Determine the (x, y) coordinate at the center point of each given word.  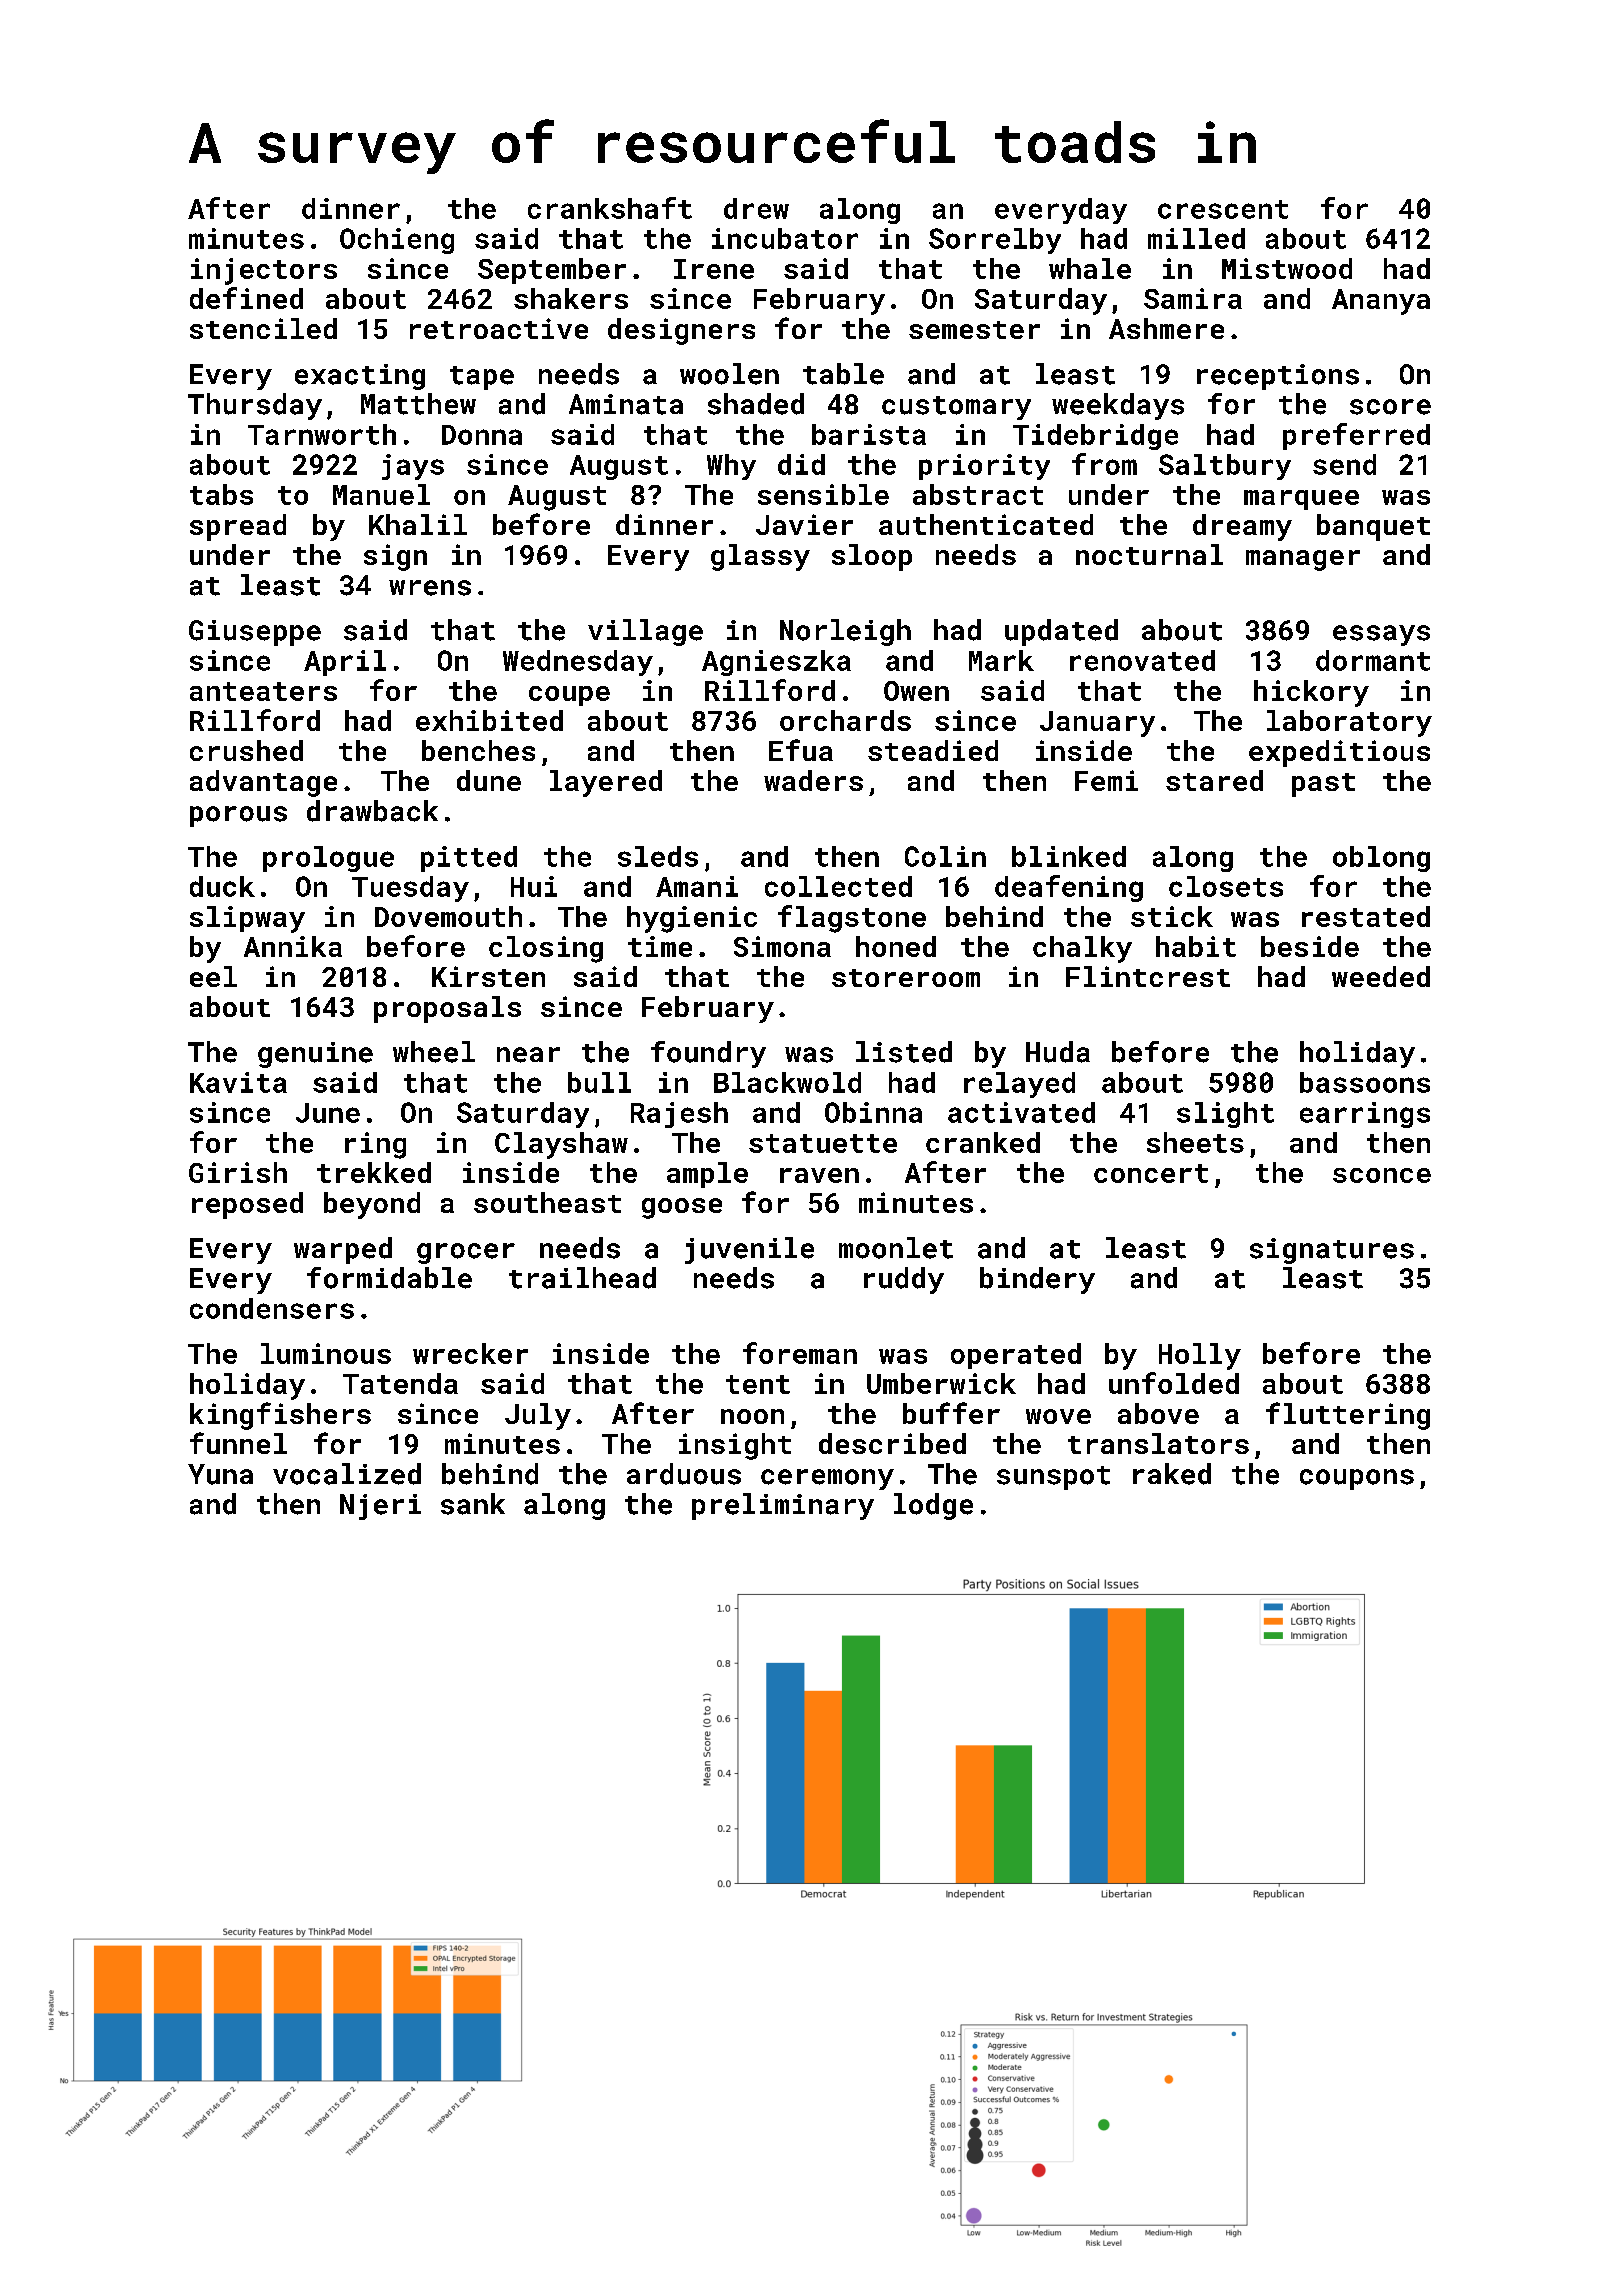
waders (813, 780)
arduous (684, 1474)
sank (473, 1504)
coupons (1357, 1479)
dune (489, 780)
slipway (247, 919)
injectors (264, 271)
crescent (1223, 209)
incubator (785, 238)
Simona (782, 946)
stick (1172, 916)
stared (1214, 780)
